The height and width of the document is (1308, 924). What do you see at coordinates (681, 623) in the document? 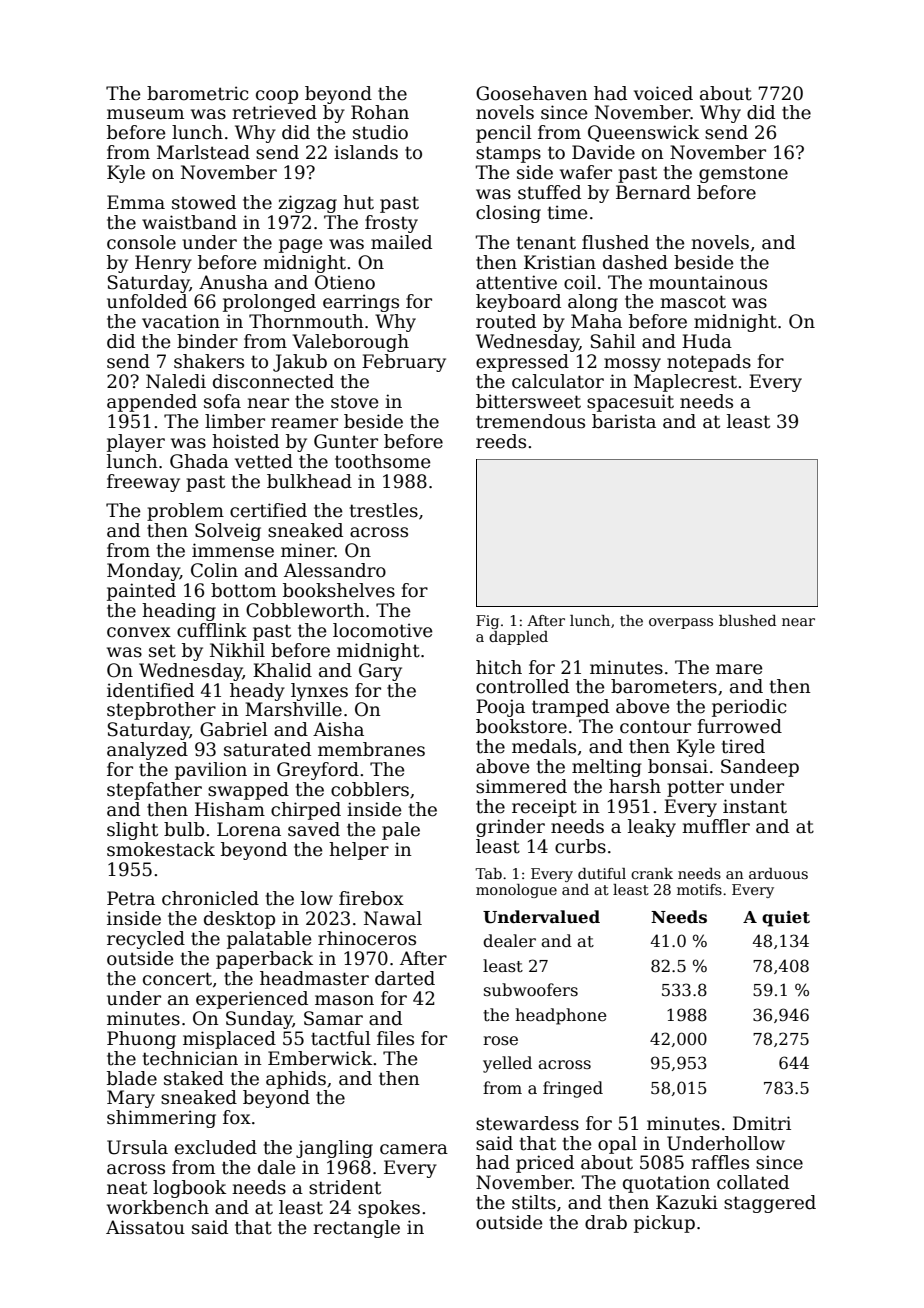
I see `overpass` at bounding box center [681, 623].
